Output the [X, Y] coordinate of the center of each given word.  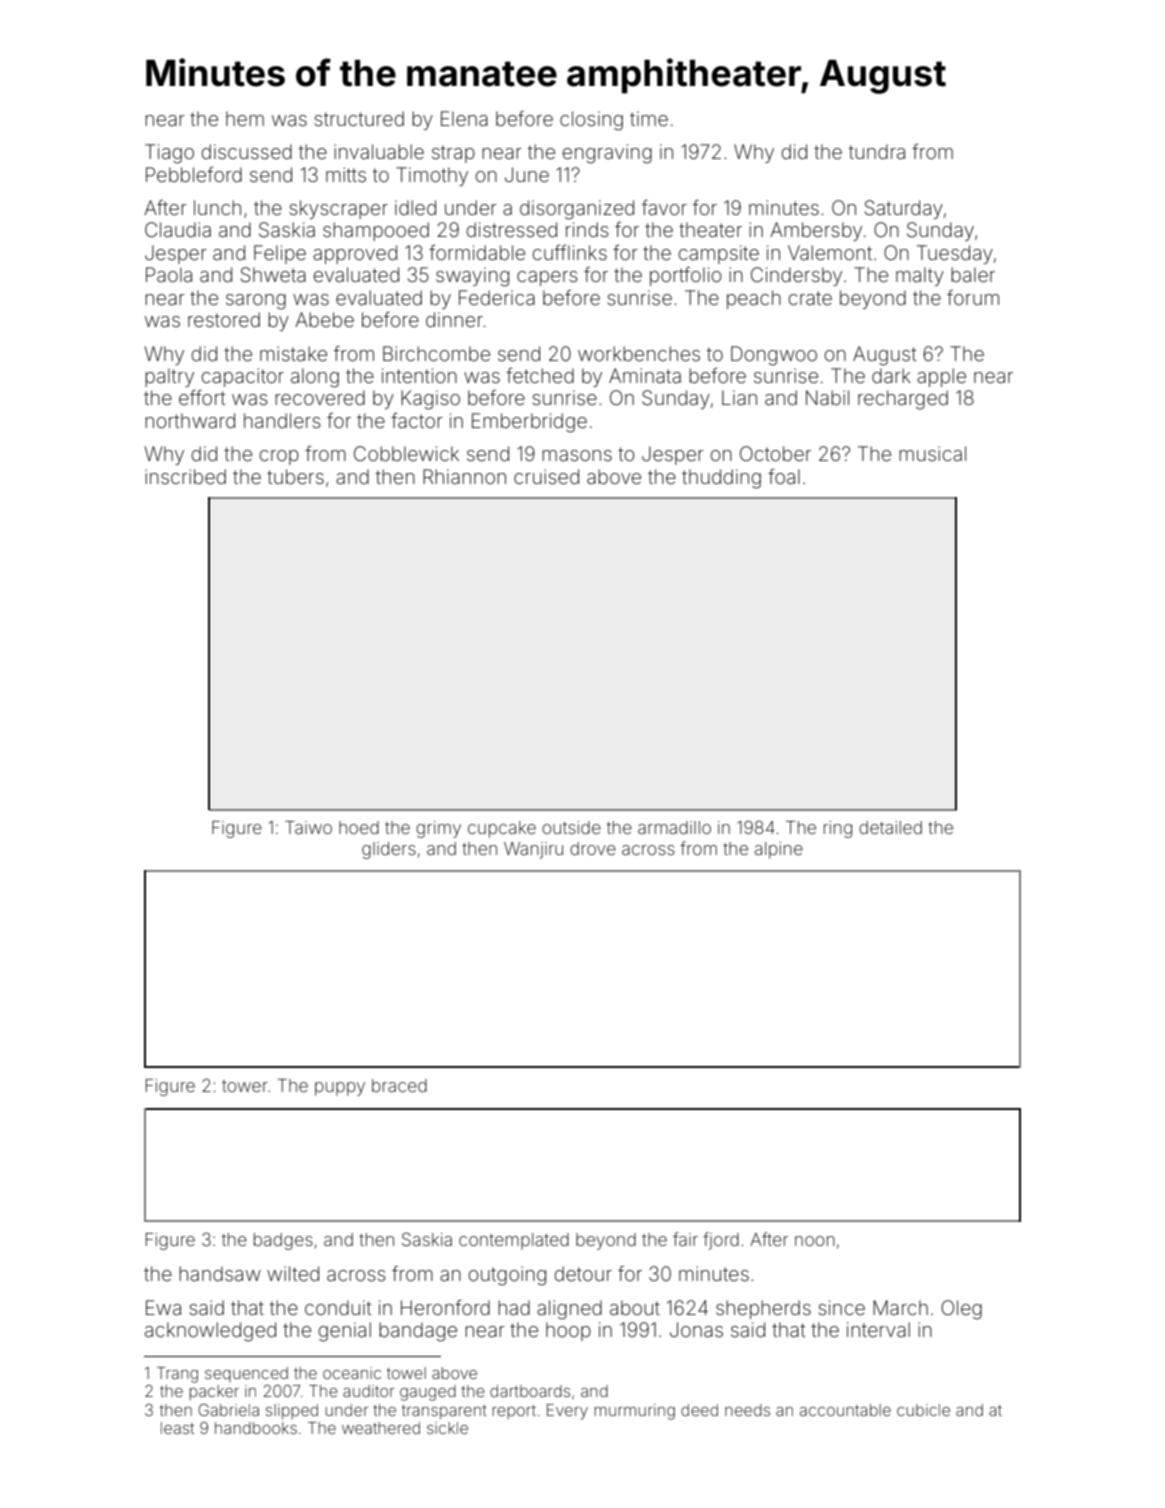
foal [784, 476]
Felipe [280, 254]
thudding [721, 479]
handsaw [220, 1273]
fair [685, 1239]
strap [453, 154]
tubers [295, 476]
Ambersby [816, 231]
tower [245, 1086]
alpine [779, 850]
